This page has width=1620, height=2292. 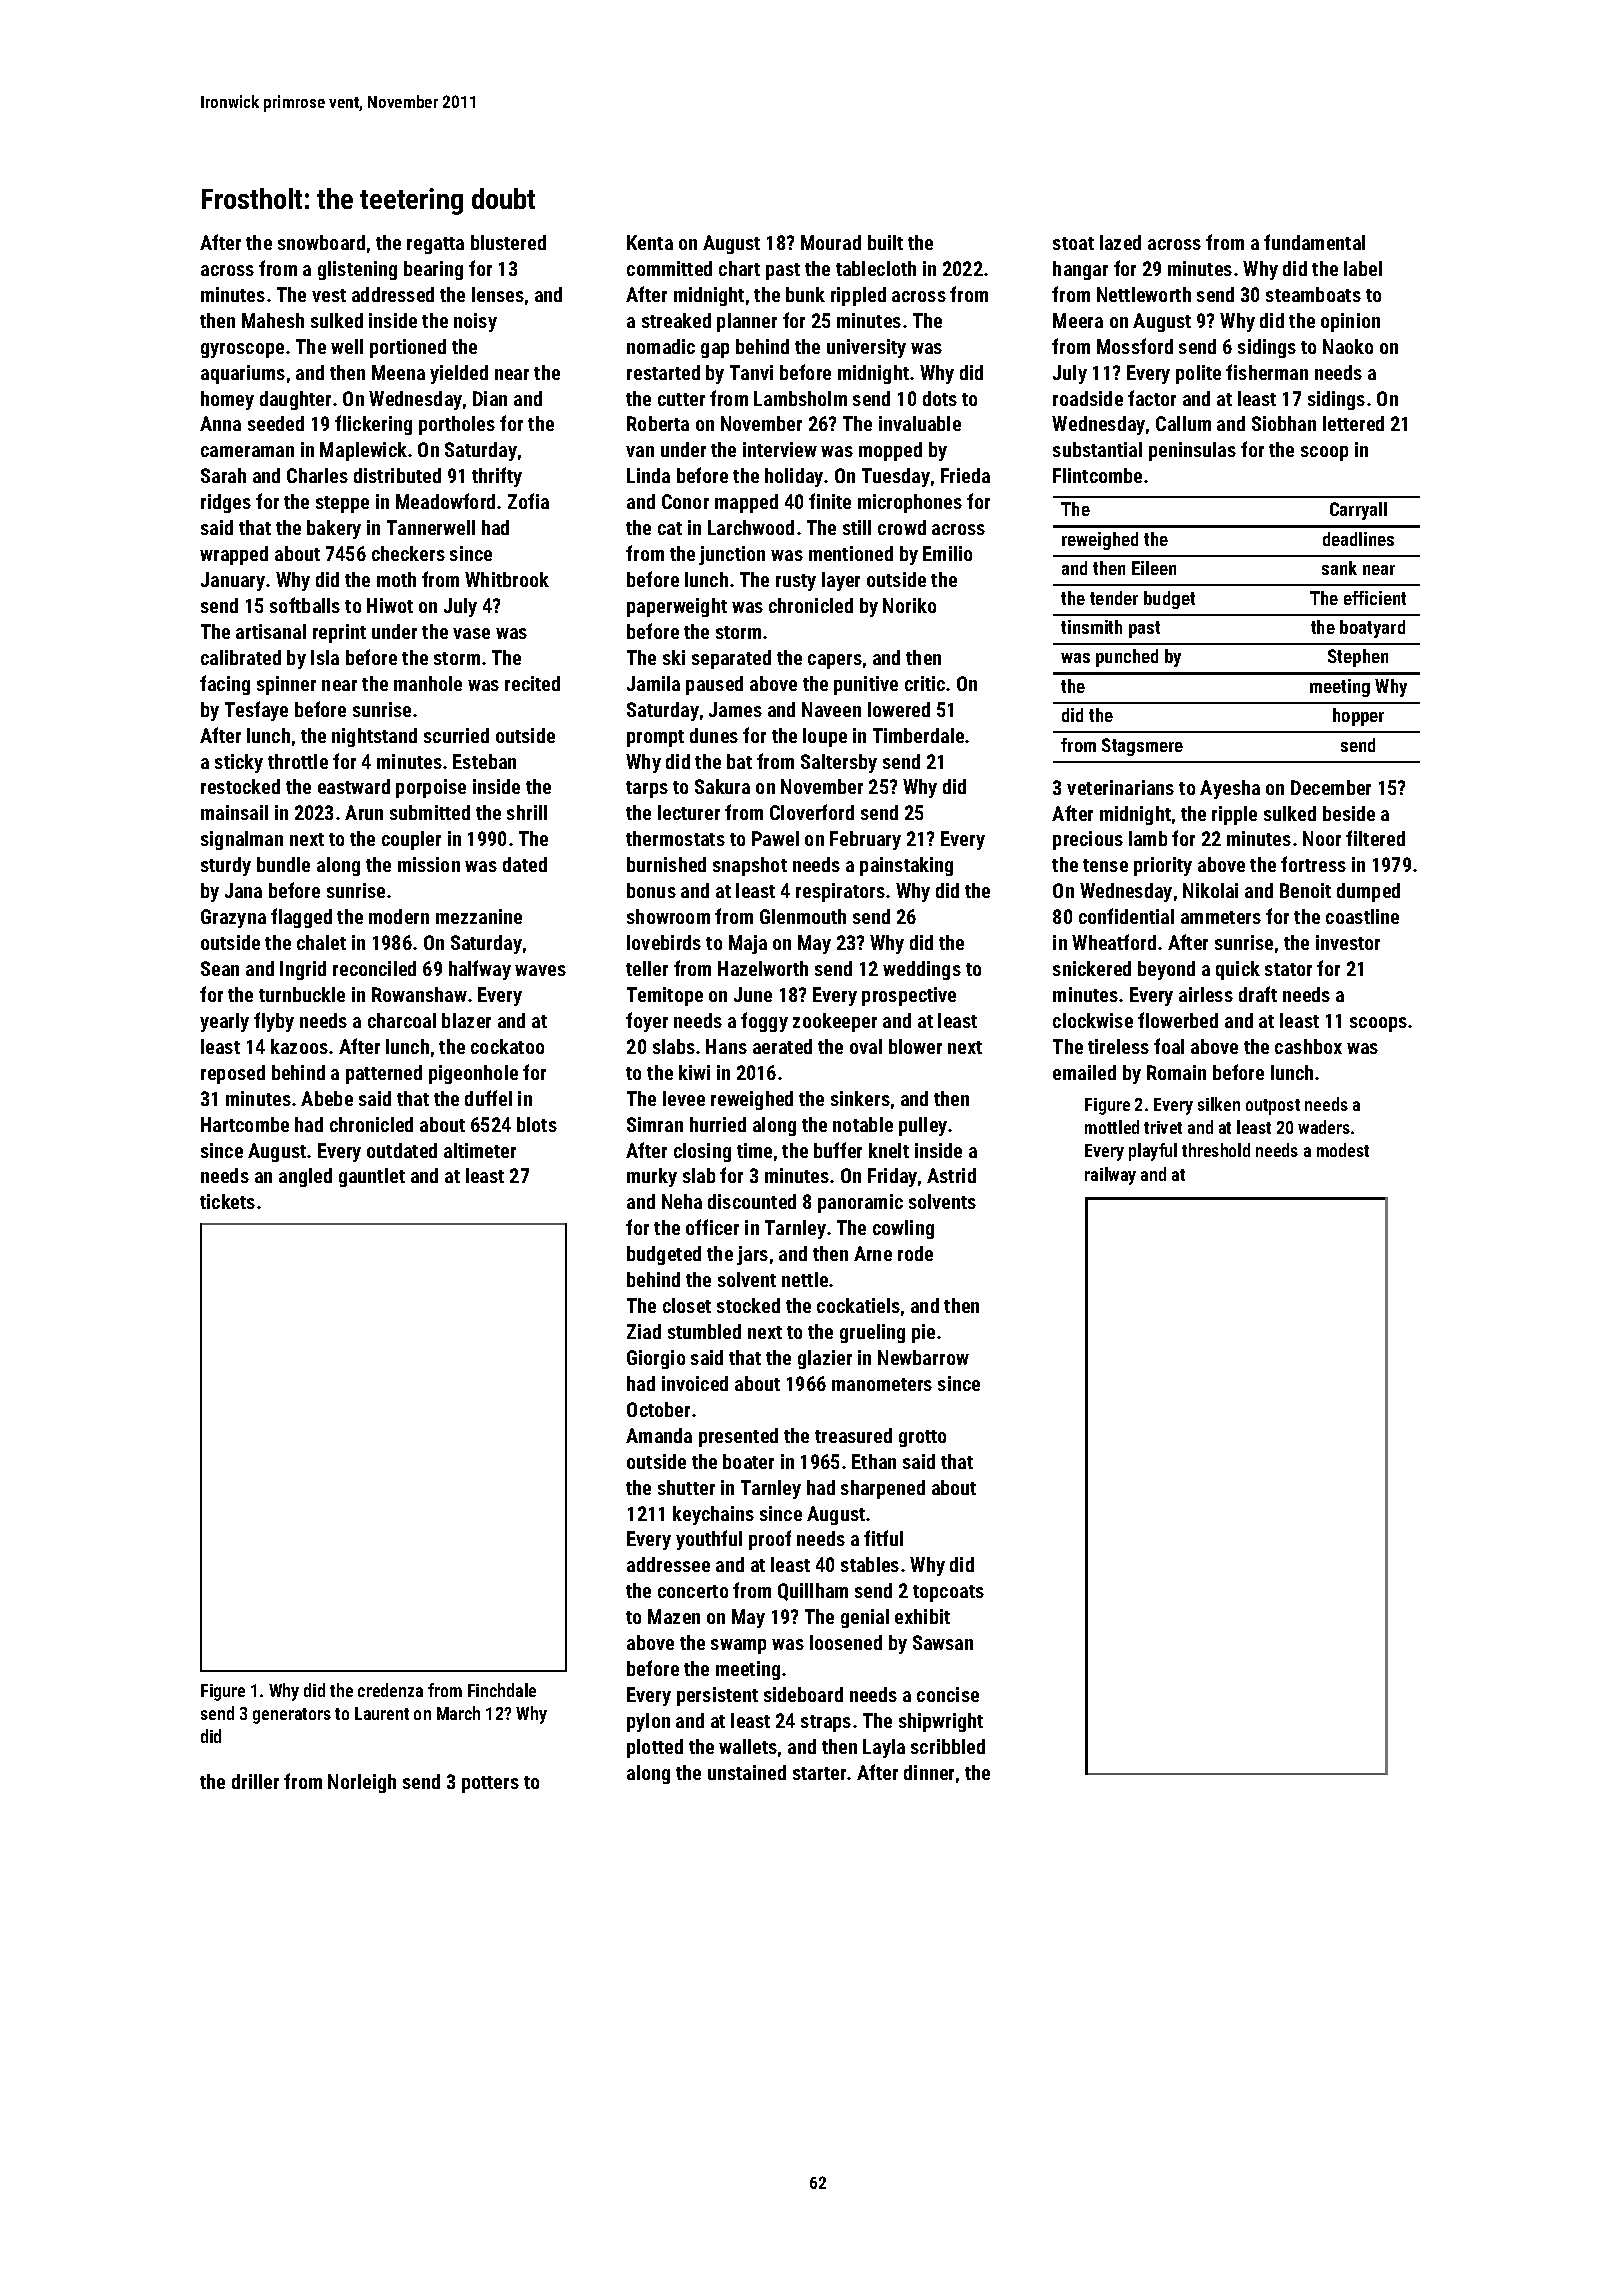 What do you see at coordinates (321, 242) in the page?
I see `snowboard` at bounding box center [321, 242].
